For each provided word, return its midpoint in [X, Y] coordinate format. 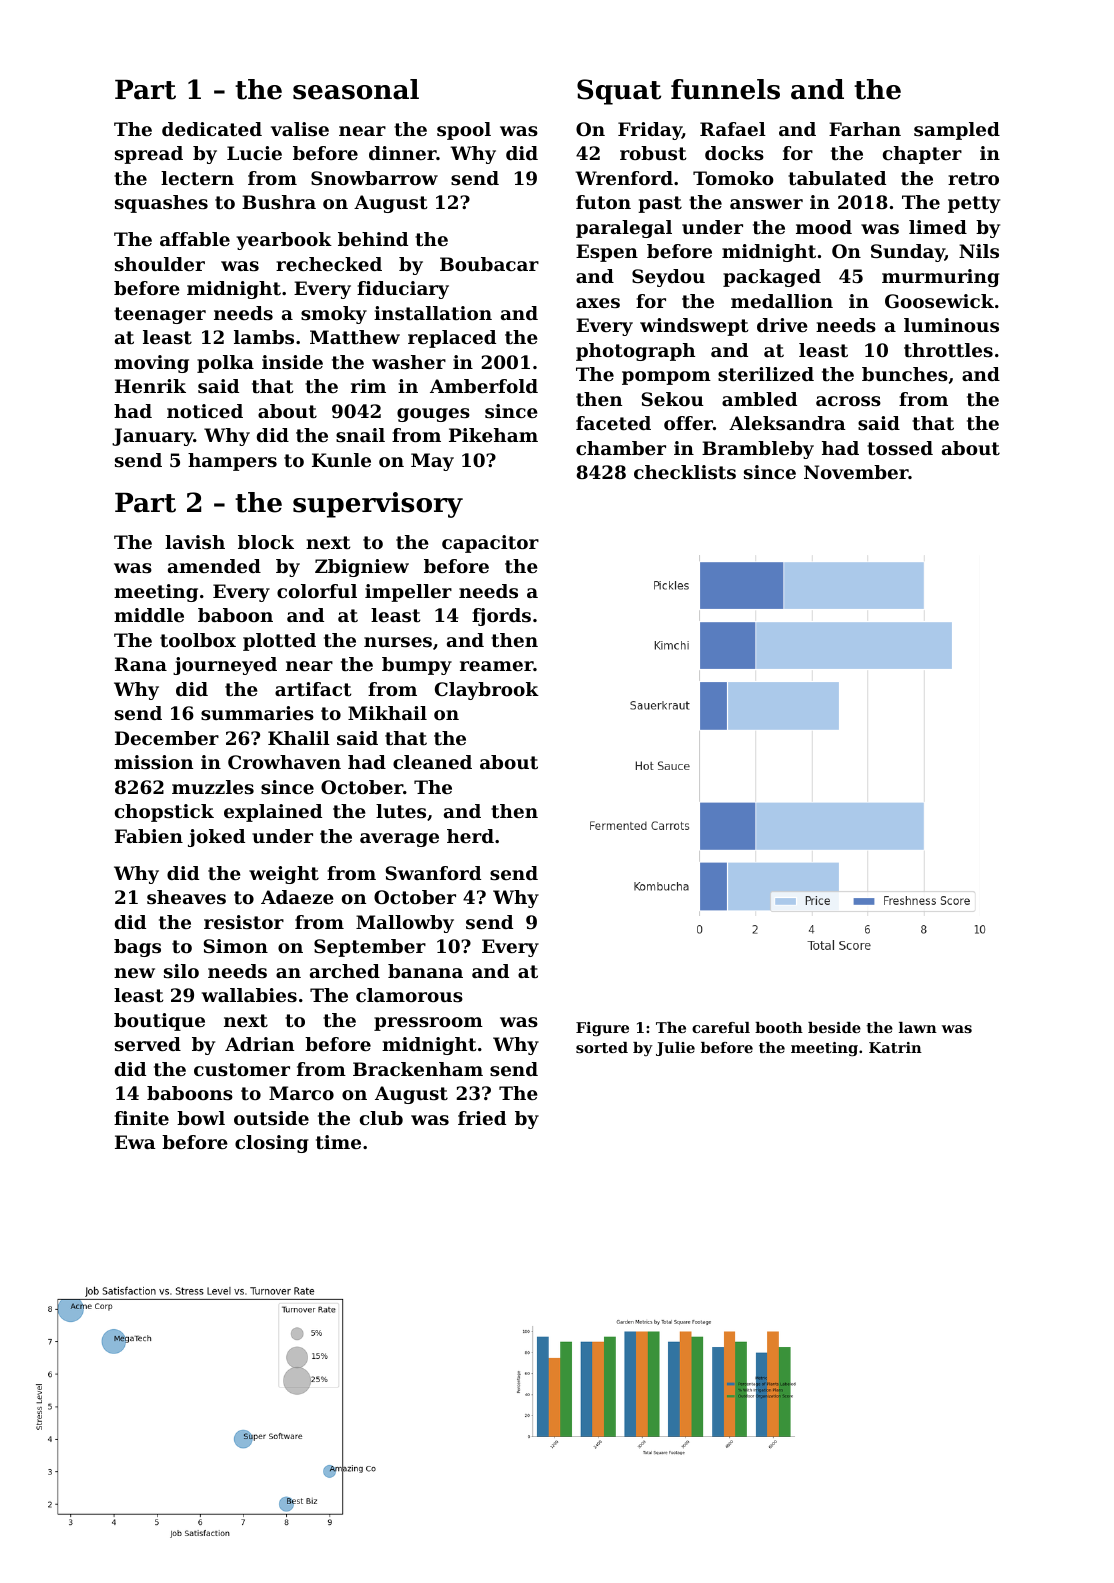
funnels [725, 89]
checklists [685, 472]
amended [214, 566]
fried [482, 1118]
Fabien [149, 836]
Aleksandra [787, 423]
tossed [900, 448]
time [338, 1142]
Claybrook [487, 691]
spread [149, 155]
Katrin [895, 1047]
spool [464, 131]
